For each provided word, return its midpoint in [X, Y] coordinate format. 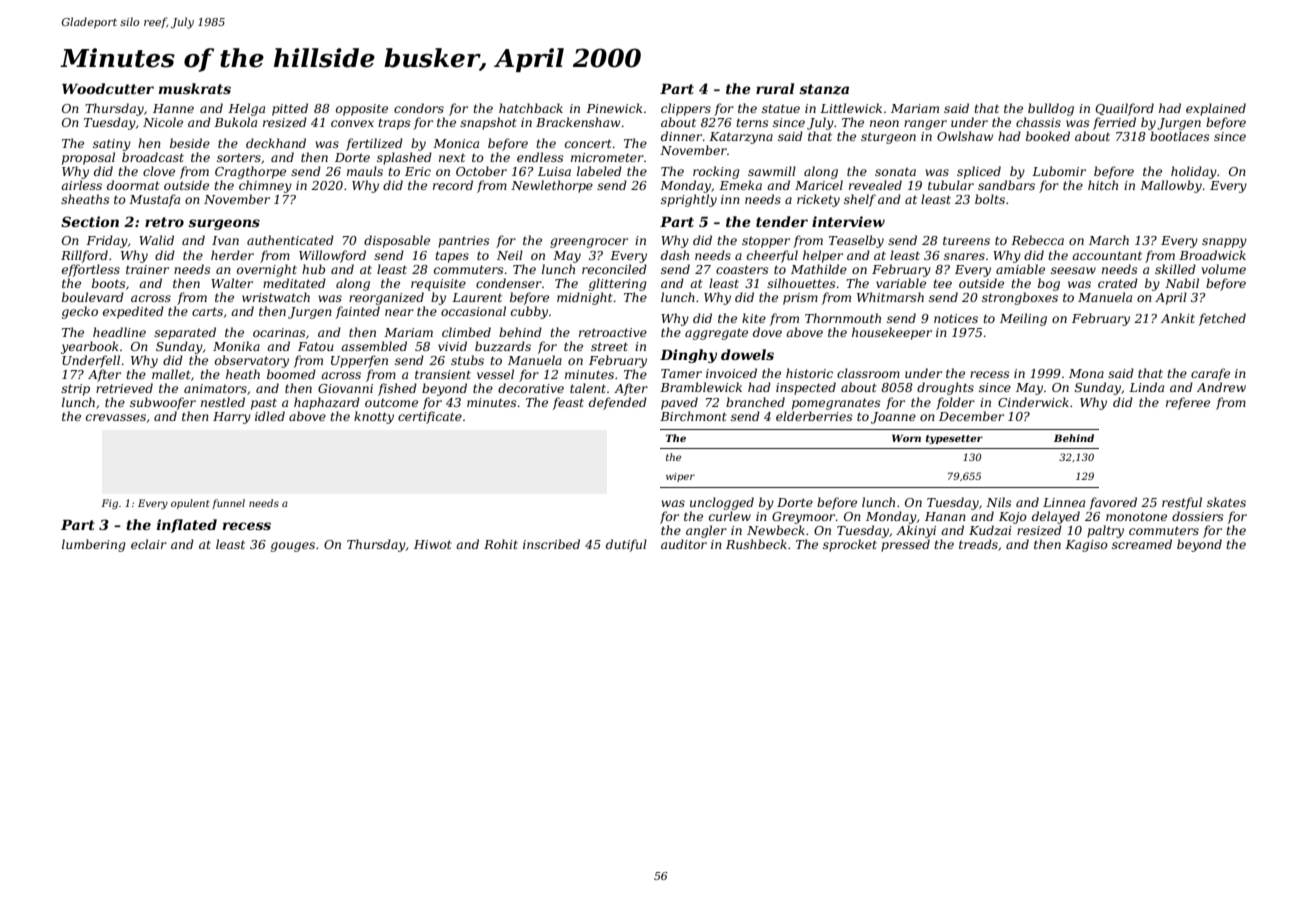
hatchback [531, 108]
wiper [680, 477]
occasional [473, 311]
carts [207, 311]
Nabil [1182, 283]
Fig [109, 504]
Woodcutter [108, 88]
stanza [824, 89]
